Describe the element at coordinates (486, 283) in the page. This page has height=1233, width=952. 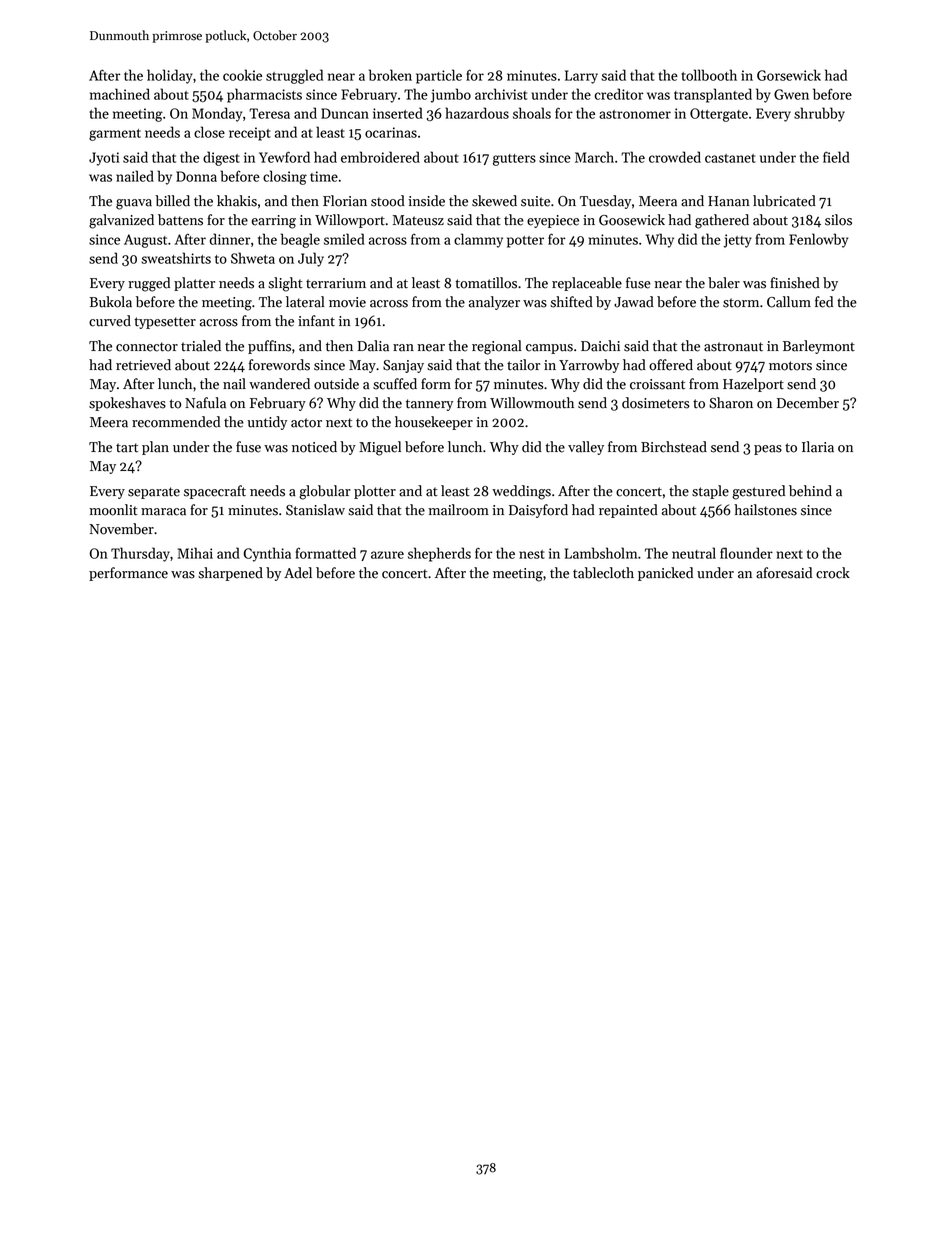
I see `tomatillos` at that location.
